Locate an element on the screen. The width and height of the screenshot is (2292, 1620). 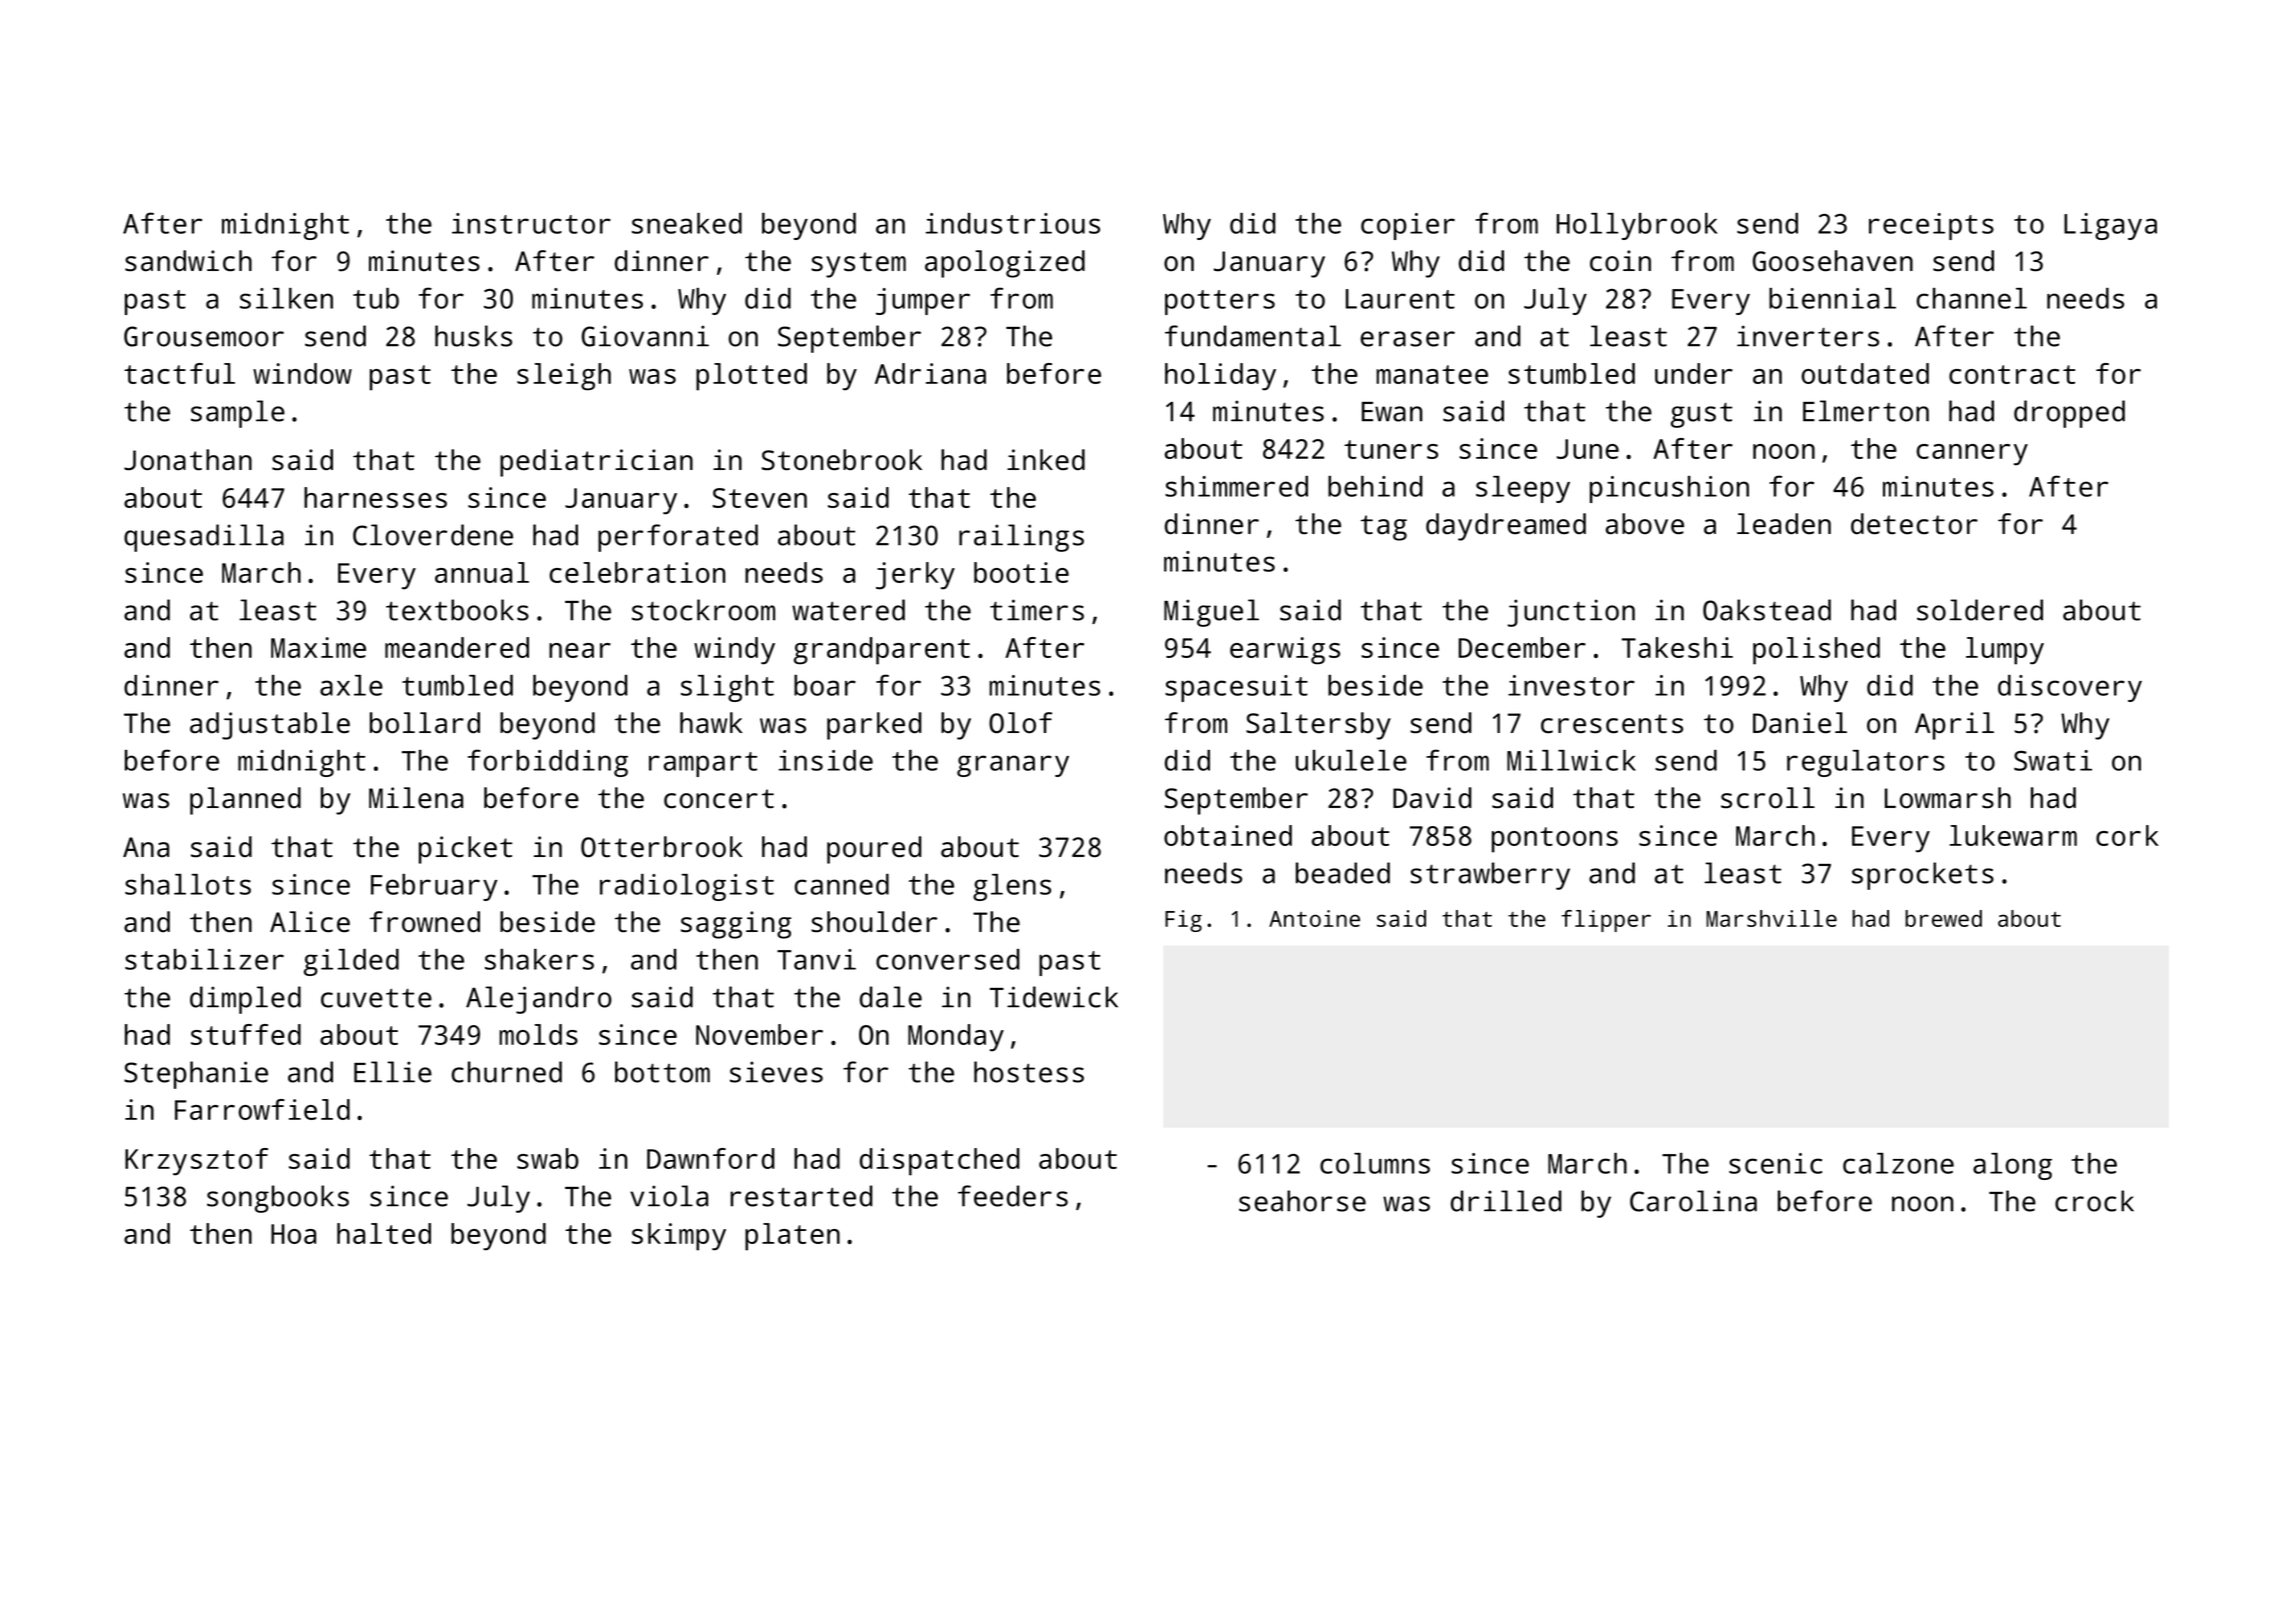
skimpy is located at coordinates (679, 1237).
